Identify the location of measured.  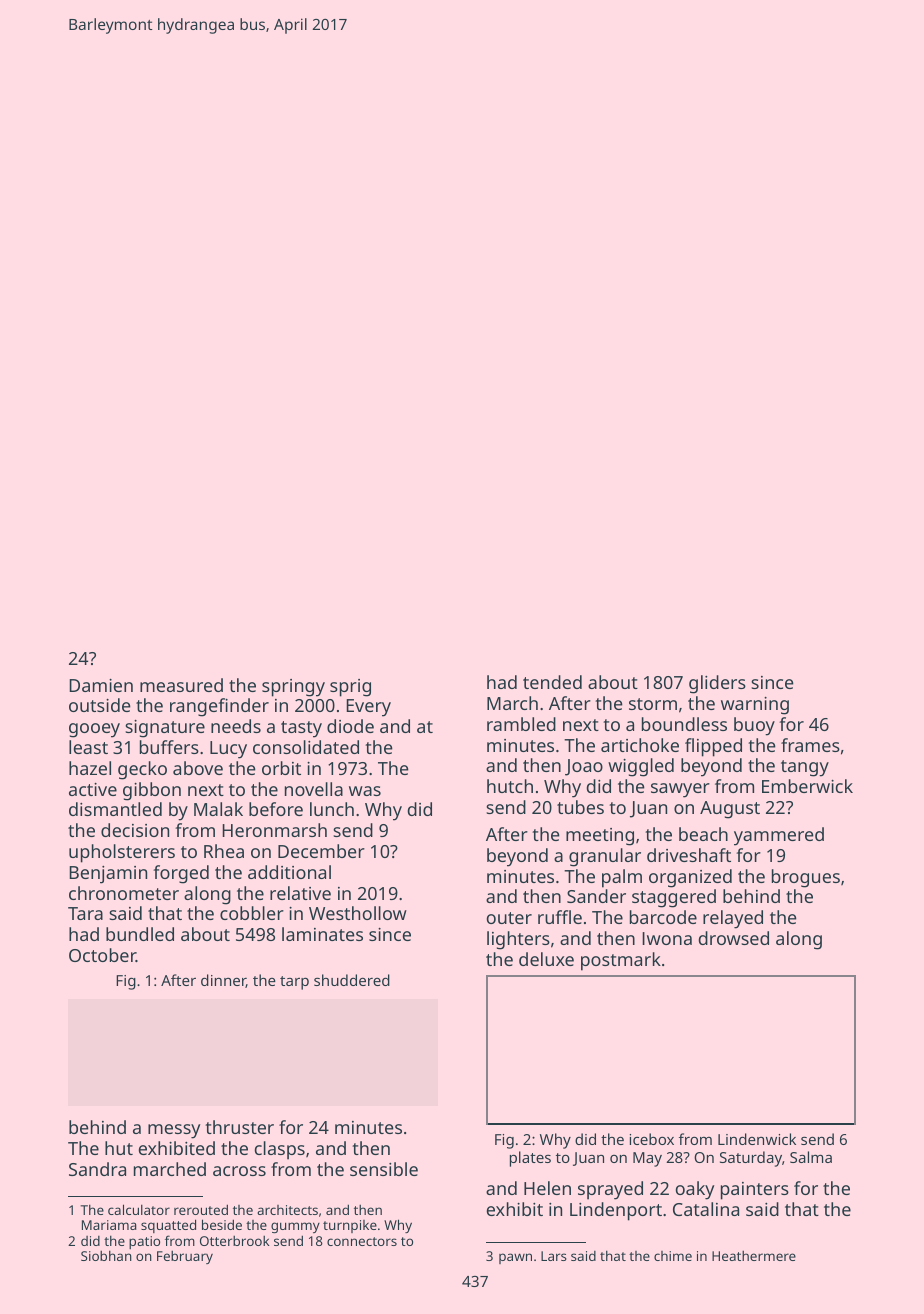
(181, 685).
